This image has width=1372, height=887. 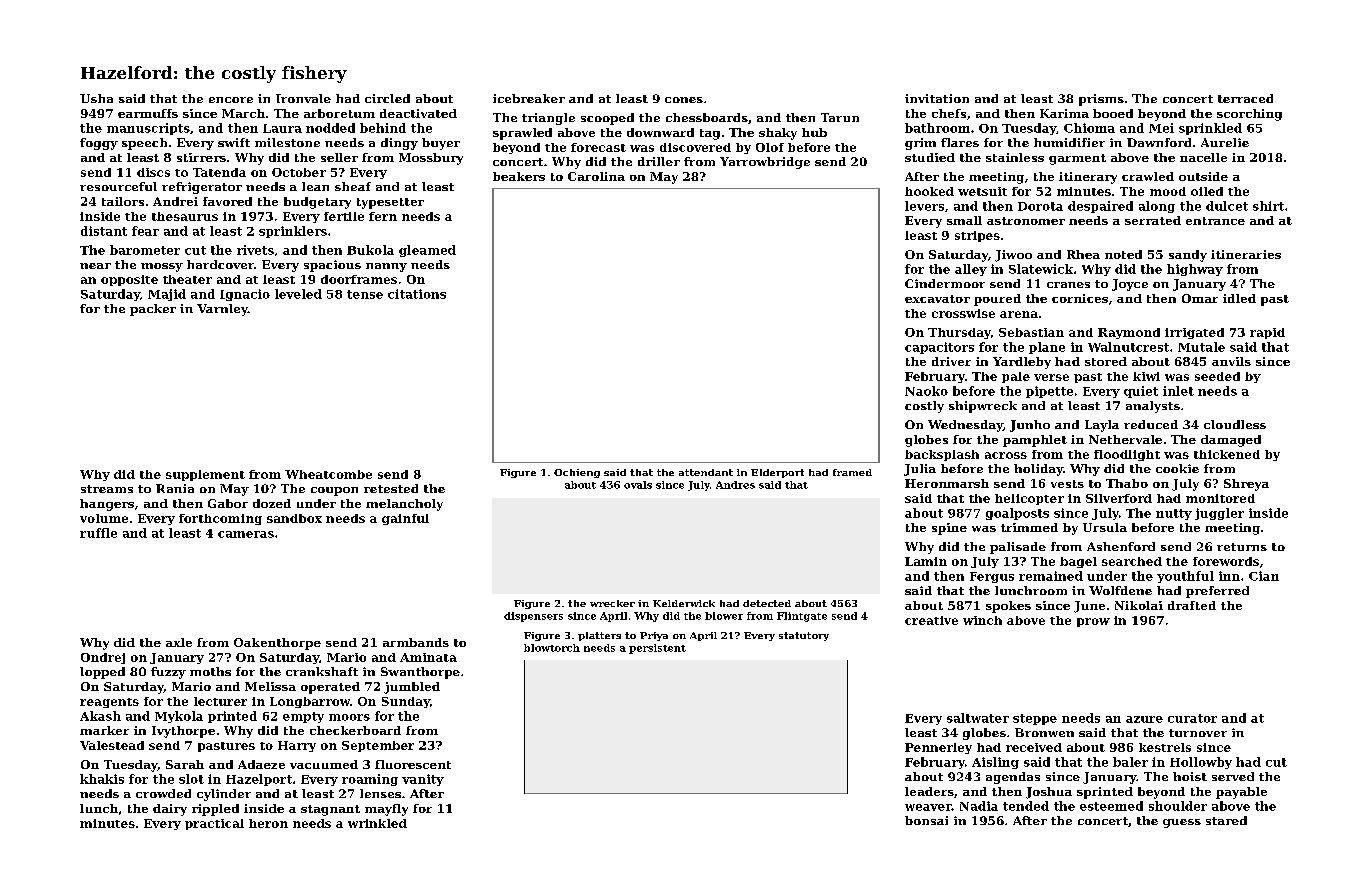 What do you see at coordinates (365, 294) in the image?
I see `tense` at bounding box center [365, 294].
